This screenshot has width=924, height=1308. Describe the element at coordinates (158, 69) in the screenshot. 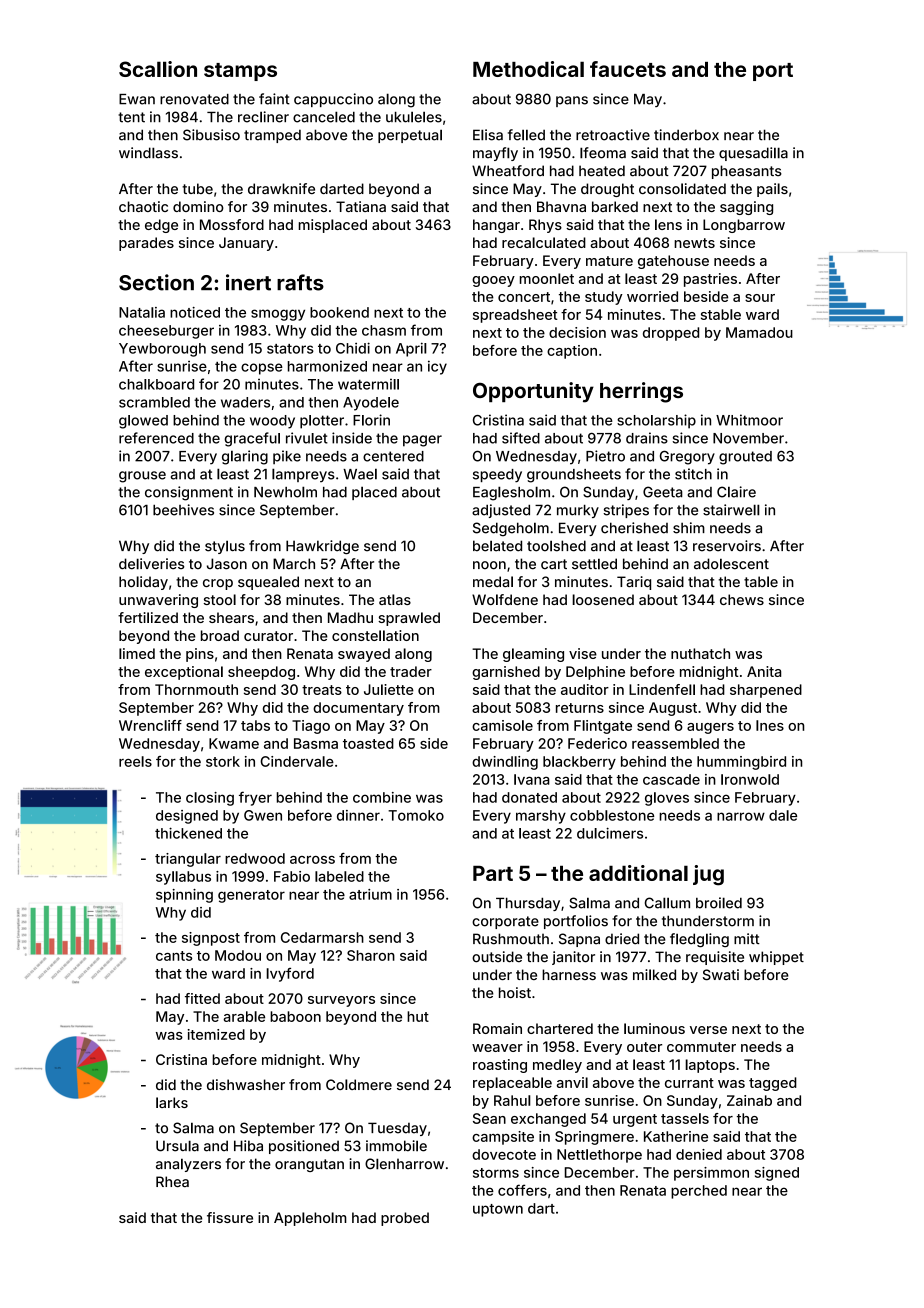

I see `Scallion` at that location.
